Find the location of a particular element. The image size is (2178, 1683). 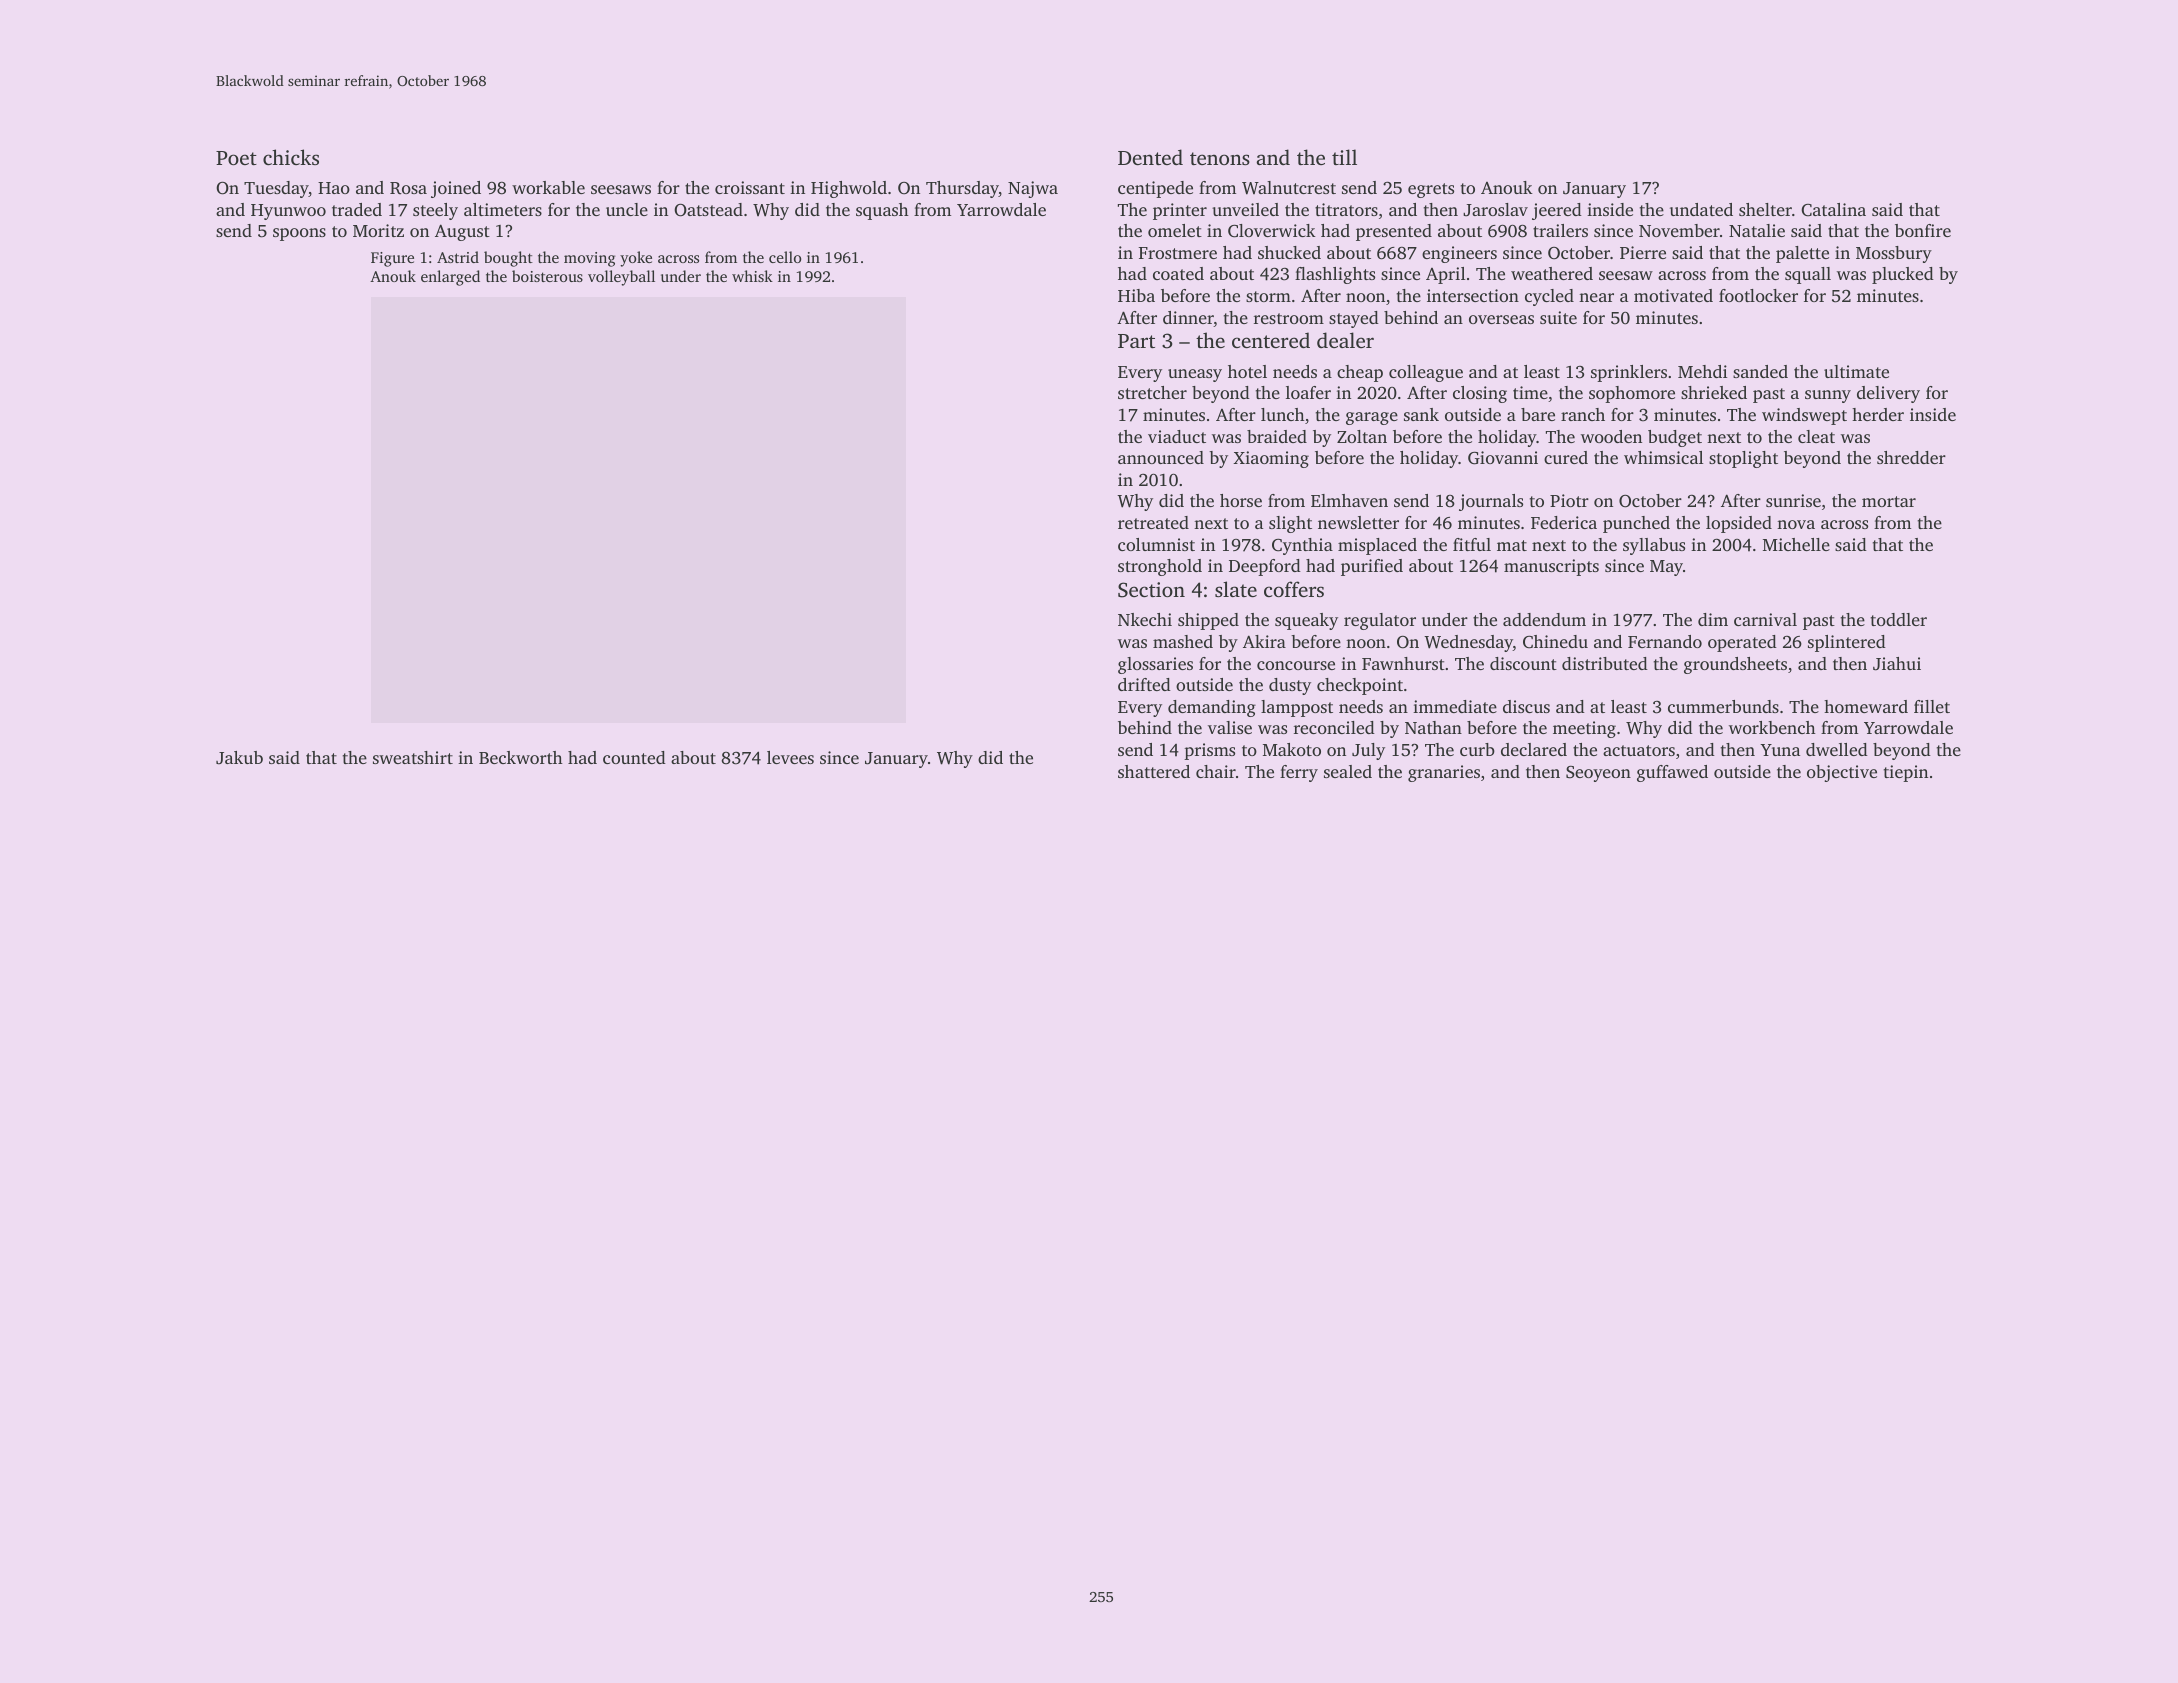

loafer is located at coordinates (1308, 392).
